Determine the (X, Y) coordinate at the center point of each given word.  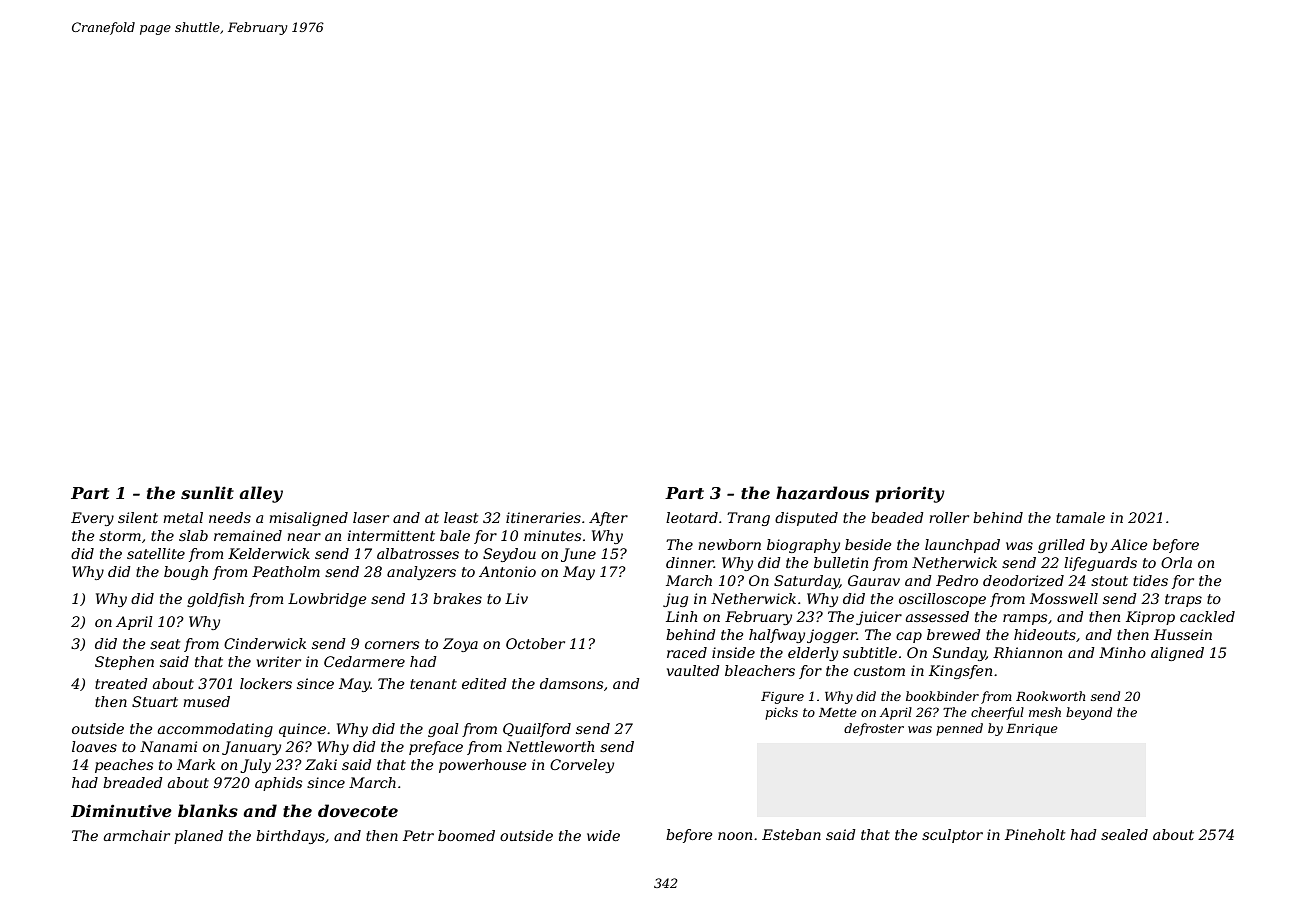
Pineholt (1035, 834)
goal (443, 730)
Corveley (582, 766)
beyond (1089, 713)
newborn (729, 544)
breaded (133, 782)
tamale (1080, 517)
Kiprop (1150, 618)
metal (183, 517)
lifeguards (1100, 564)
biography (803, 546)
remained (248, 535)
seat (165, 644)
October (535, 643)
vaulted (693, 670)
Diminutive (121, 810)
